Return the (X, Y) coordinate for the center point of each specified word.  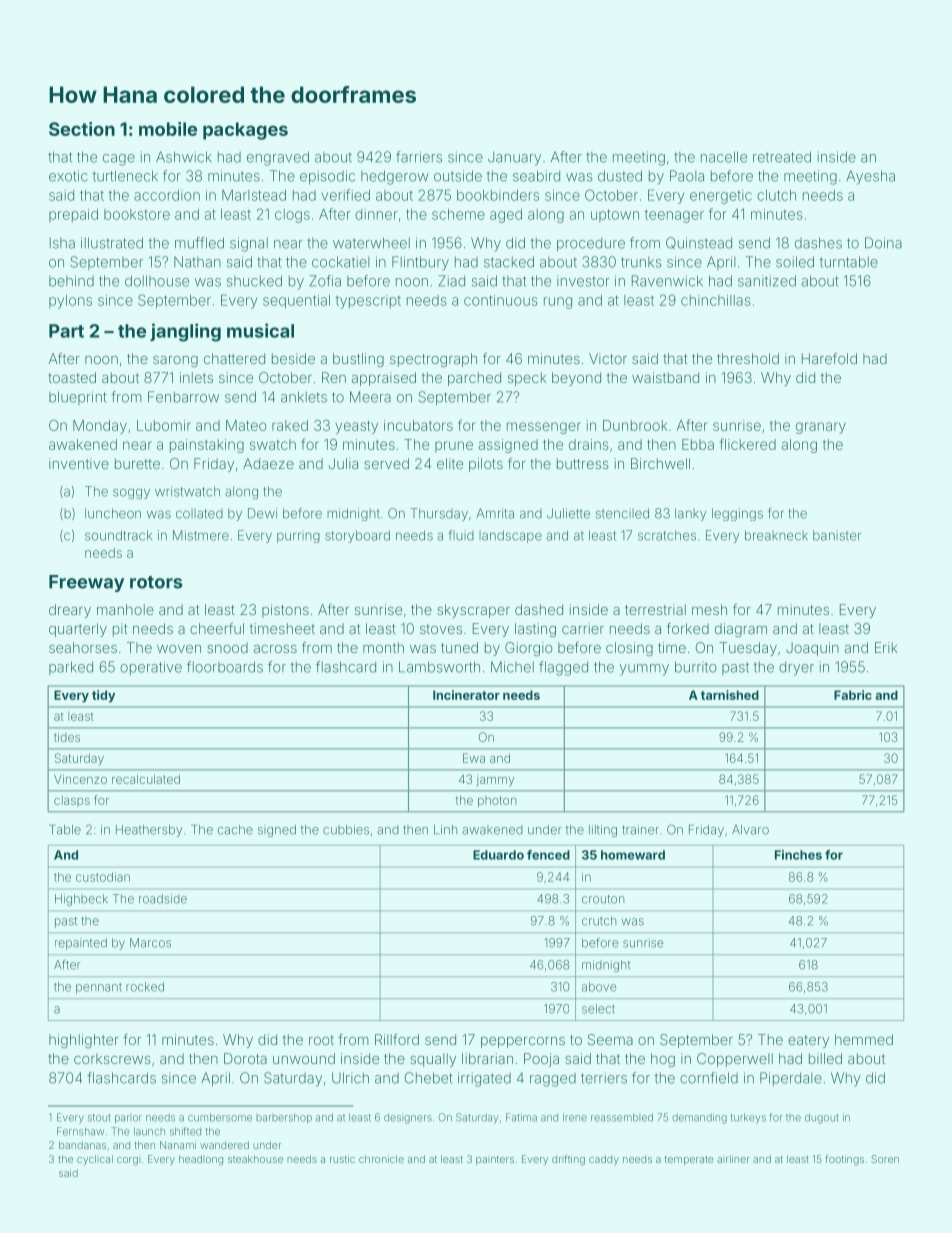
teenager (674, 216)
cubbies (346, 830)
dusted (620, 176)
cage (119, 160)
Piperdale (791, 1079)
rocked (145, 987)
